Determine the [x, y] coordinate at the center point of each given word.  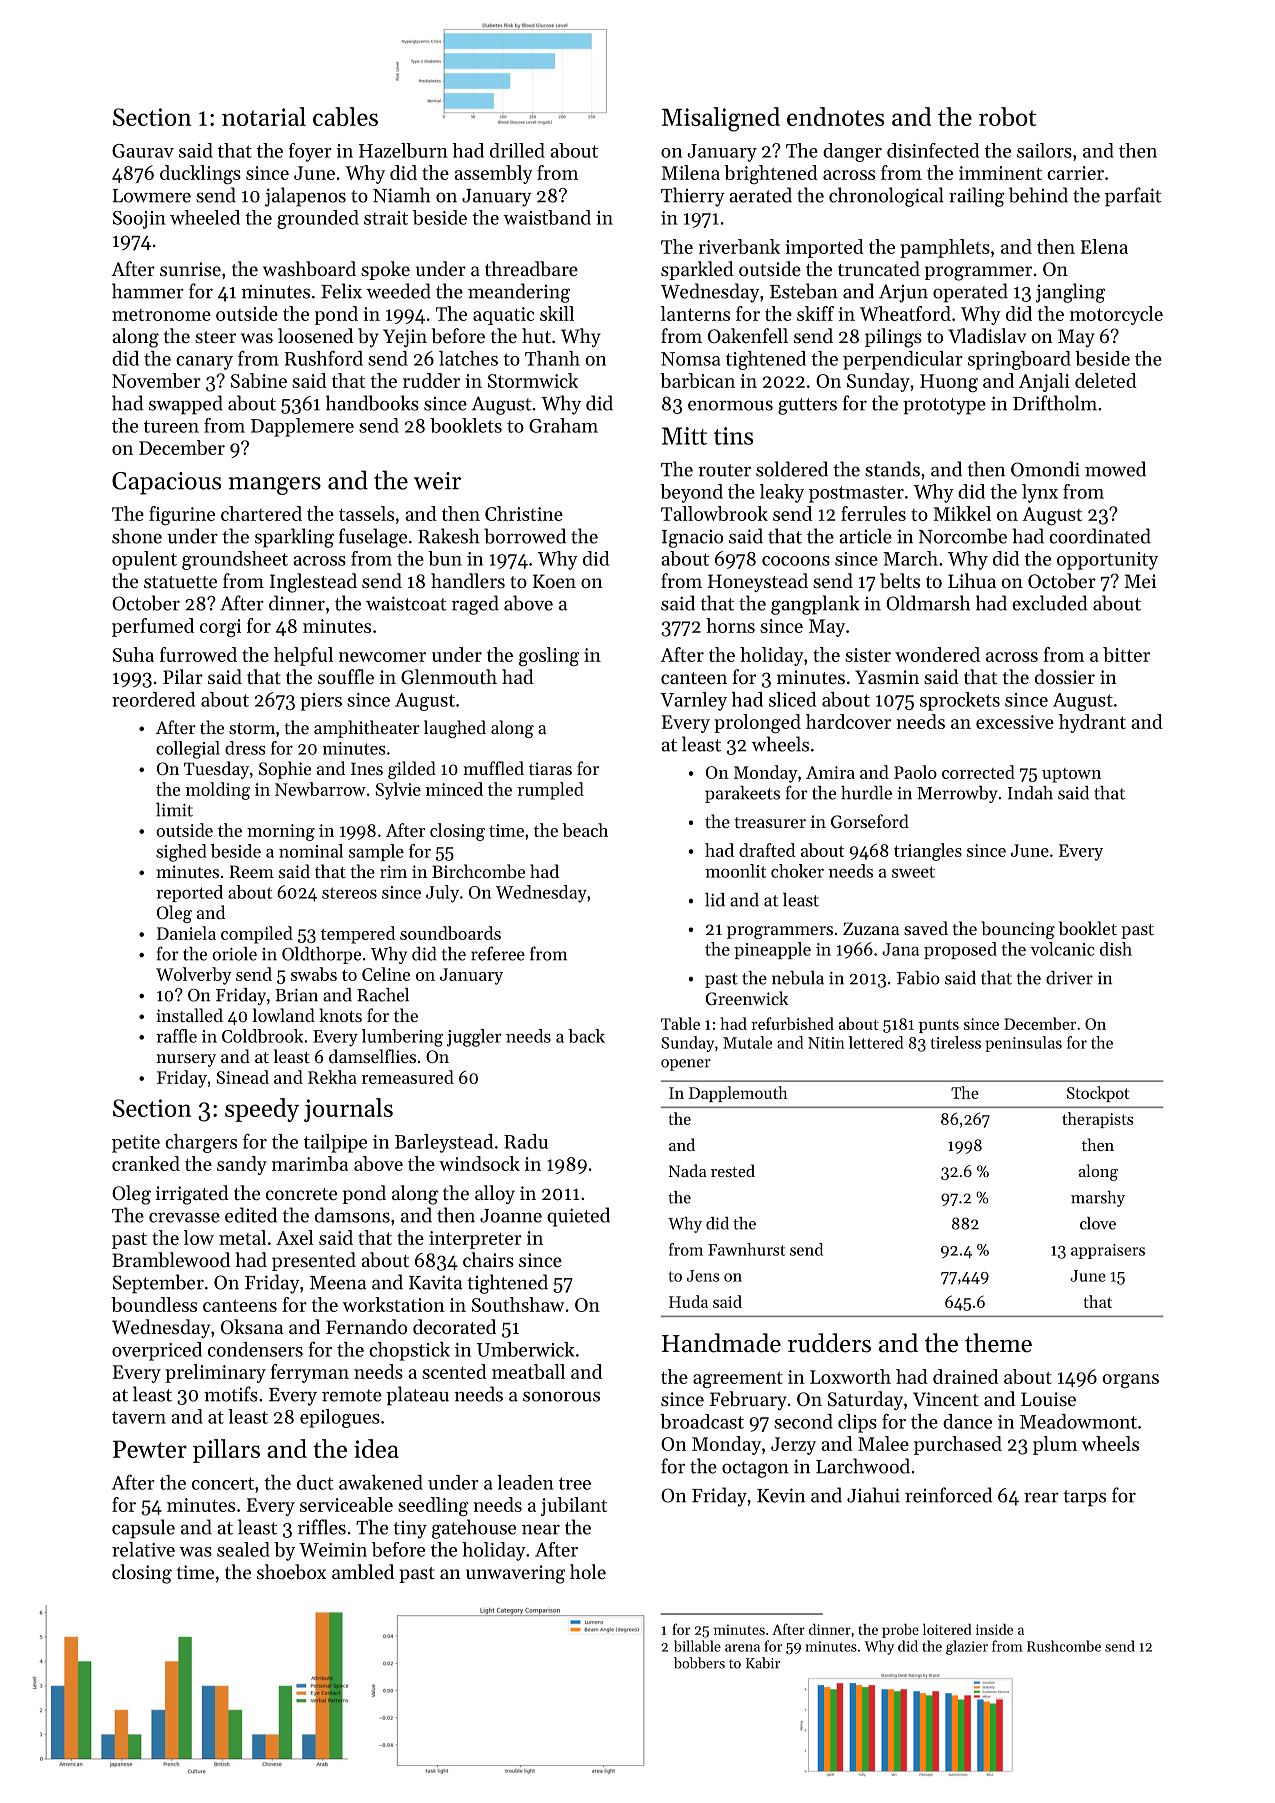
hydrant [1092, 723]
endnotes [835, 116]
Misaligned [721, 119]
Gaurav [143, 151]
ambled [363, 1572]
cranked [146, 1163]
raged [475, 605]
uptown [1071, 775]
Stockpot [1098, 1094]
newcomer [382, 657]
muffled [493, 768]
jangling [1070, 293]
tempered [358, 935]
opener [686, 1065]
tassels [366, 513]
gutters [807, 406]
